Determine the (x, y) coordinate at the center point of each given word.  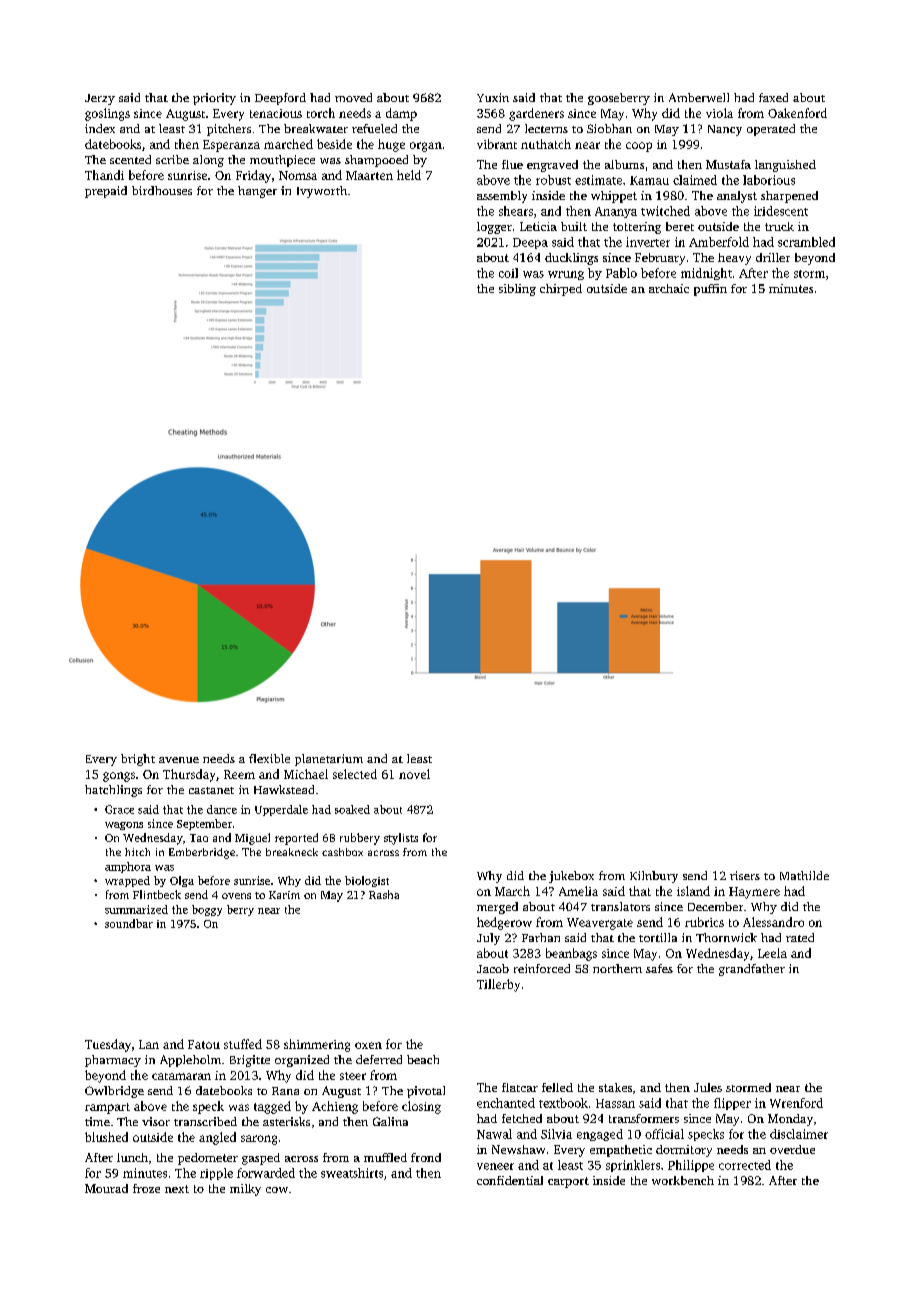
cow (277, 1190)
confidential (510, 1180)
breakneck (292, 852)
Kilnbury (654, 877)
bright (138, 760)
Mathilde (804, 875)
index (100, 128)
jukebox (571, 877)
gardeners (536, 114)
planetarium (329, 760)
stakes (615, 1087)
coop (639, 147)
